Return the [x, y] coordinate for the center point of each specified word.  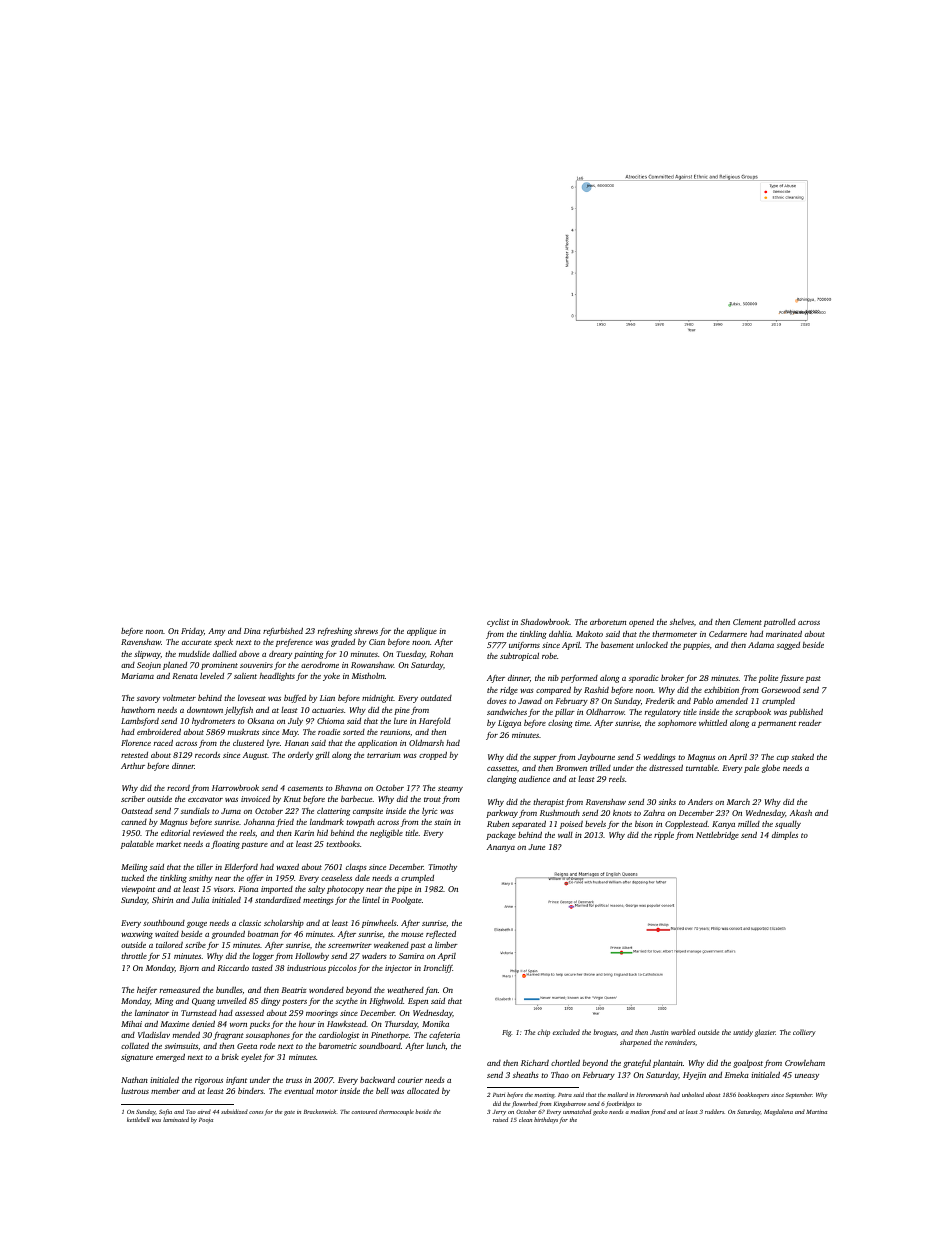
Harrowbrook [235, 788]
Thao [560, 1075]
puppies [696, 646]
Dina [252, 631]
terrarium [383, 755]
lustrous [135, 1091]
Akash [801, 813]
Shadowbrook [545, 622]
